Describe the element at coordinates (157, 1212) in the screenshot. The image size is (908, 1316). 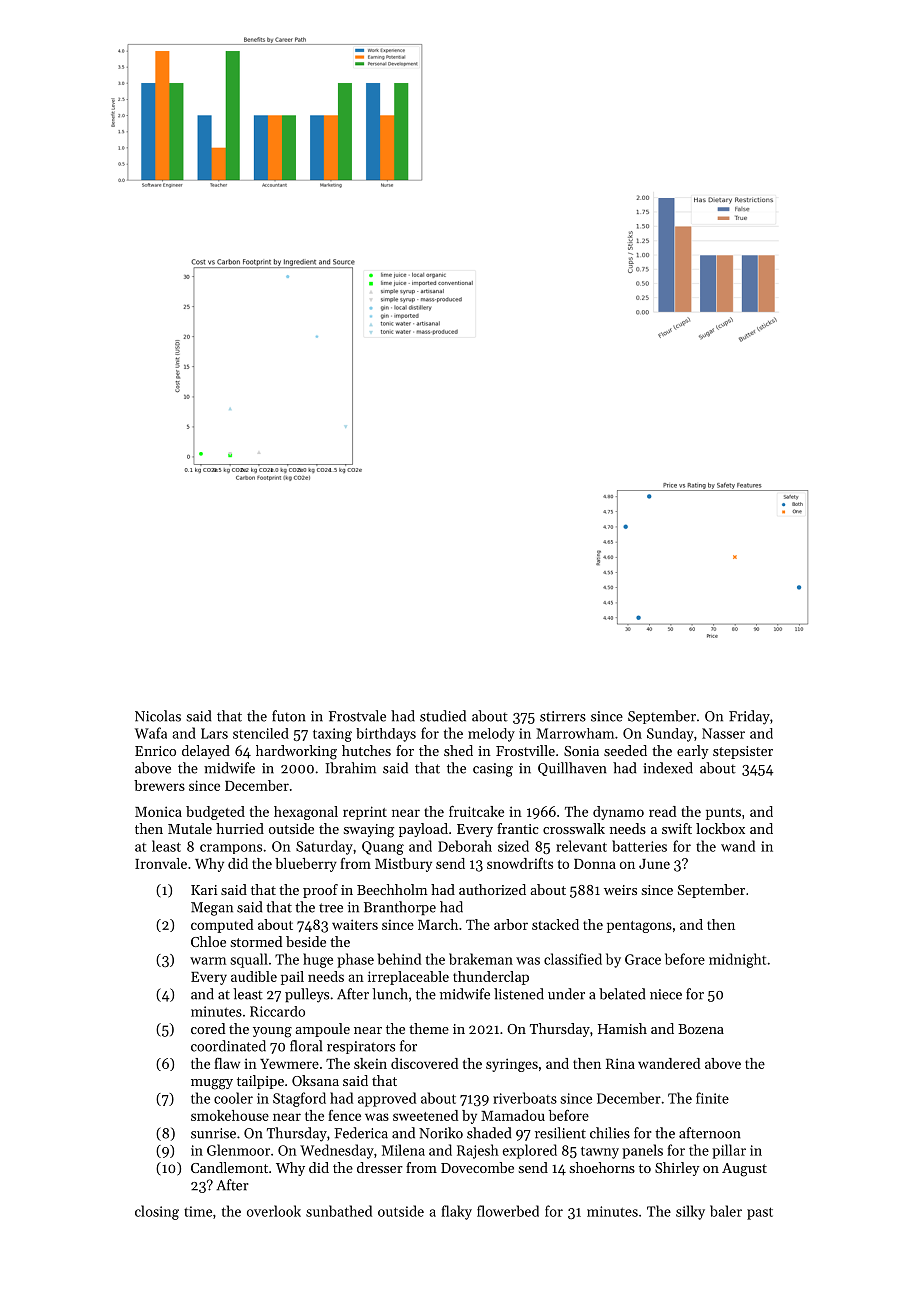
I see `closing` at that location.
